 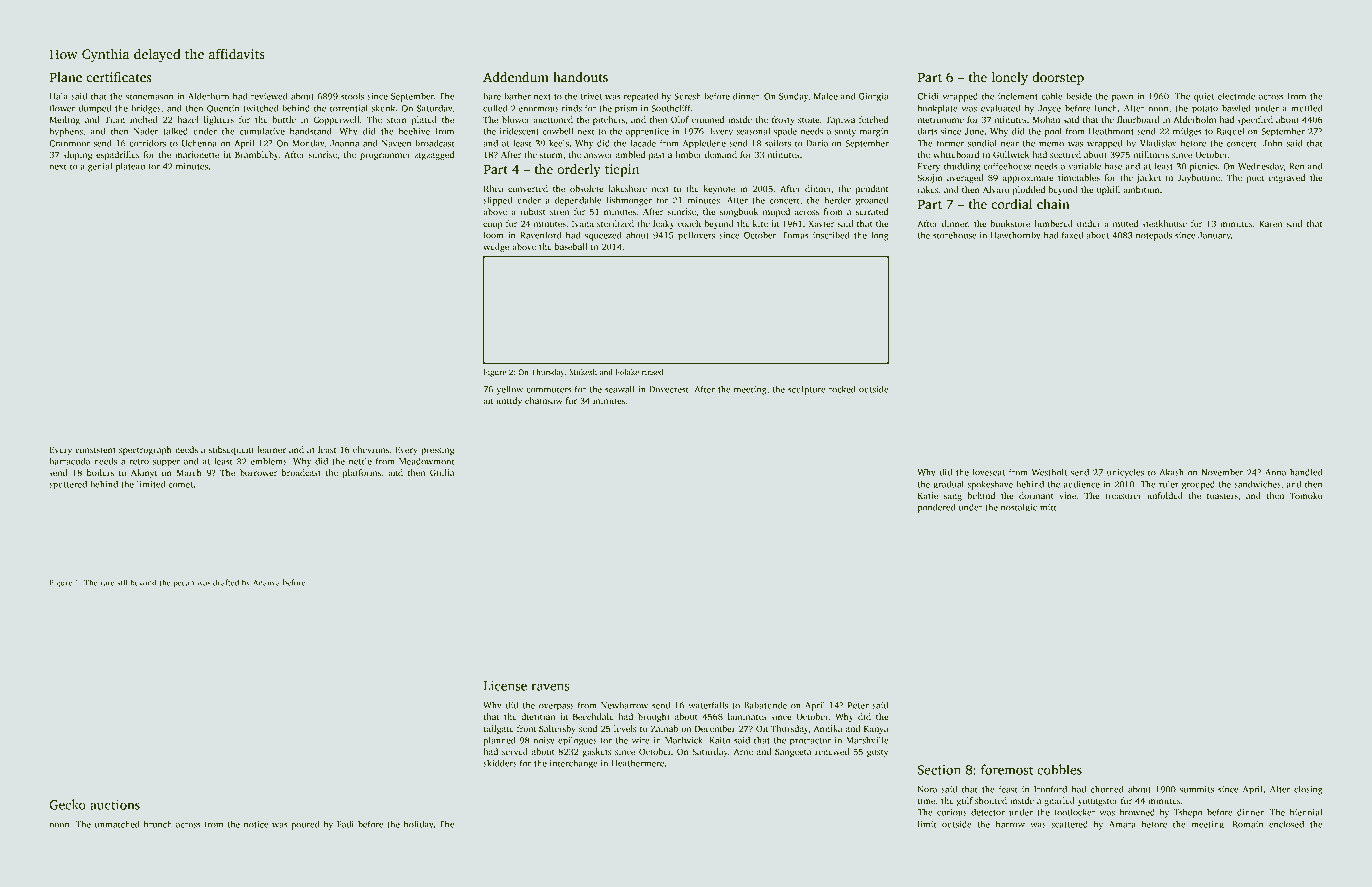 I want to click on holiday, so click(x=419, y=825).
